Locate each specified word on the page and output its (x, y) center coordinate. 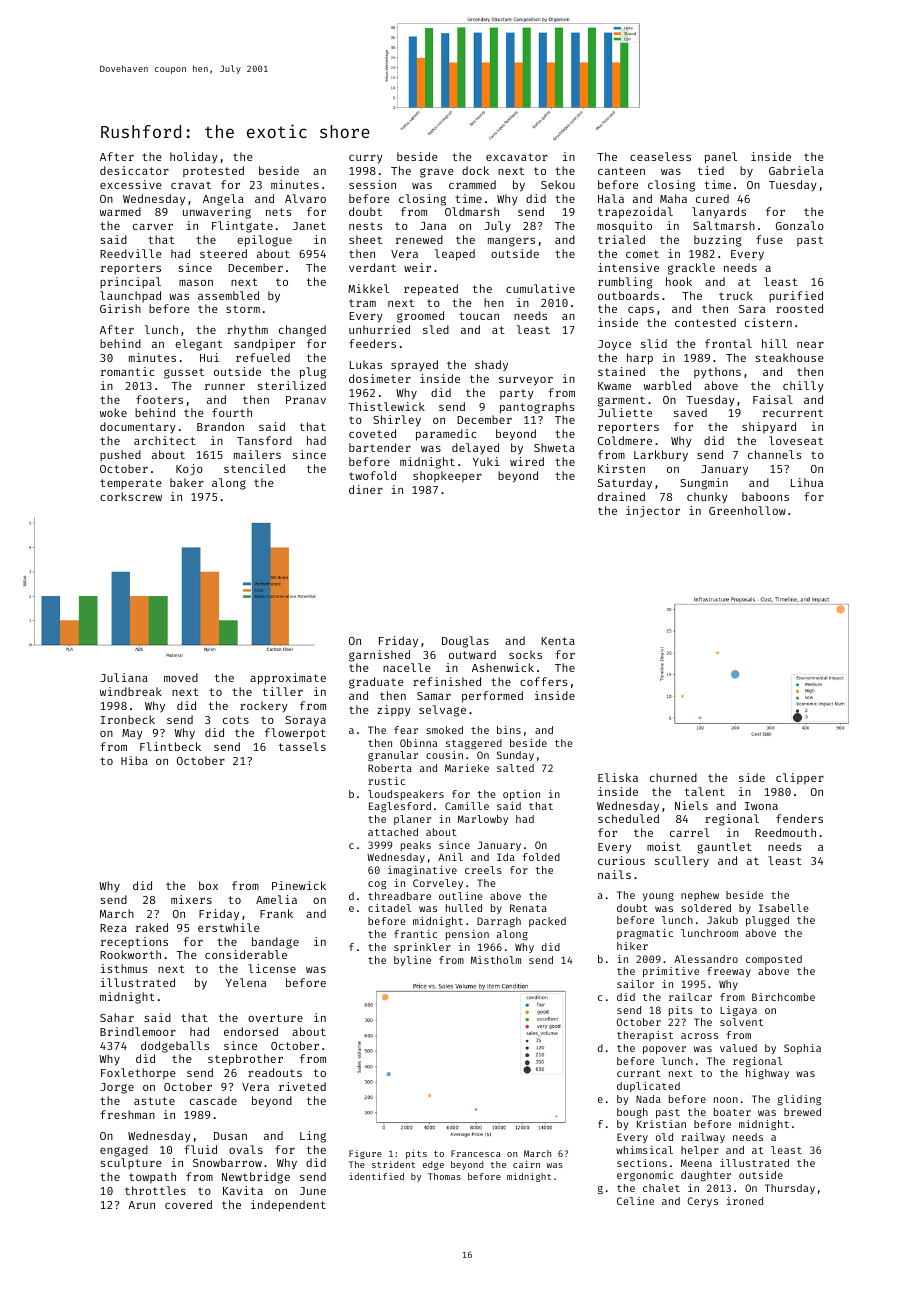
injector (653, 512)
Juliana (124, 677)
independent (288, 1206)
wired (527, 461)
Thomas (444, 1176)
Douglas (465, 642)
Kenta (558, 641)
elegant (199, 345)
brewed (802, 1112)
